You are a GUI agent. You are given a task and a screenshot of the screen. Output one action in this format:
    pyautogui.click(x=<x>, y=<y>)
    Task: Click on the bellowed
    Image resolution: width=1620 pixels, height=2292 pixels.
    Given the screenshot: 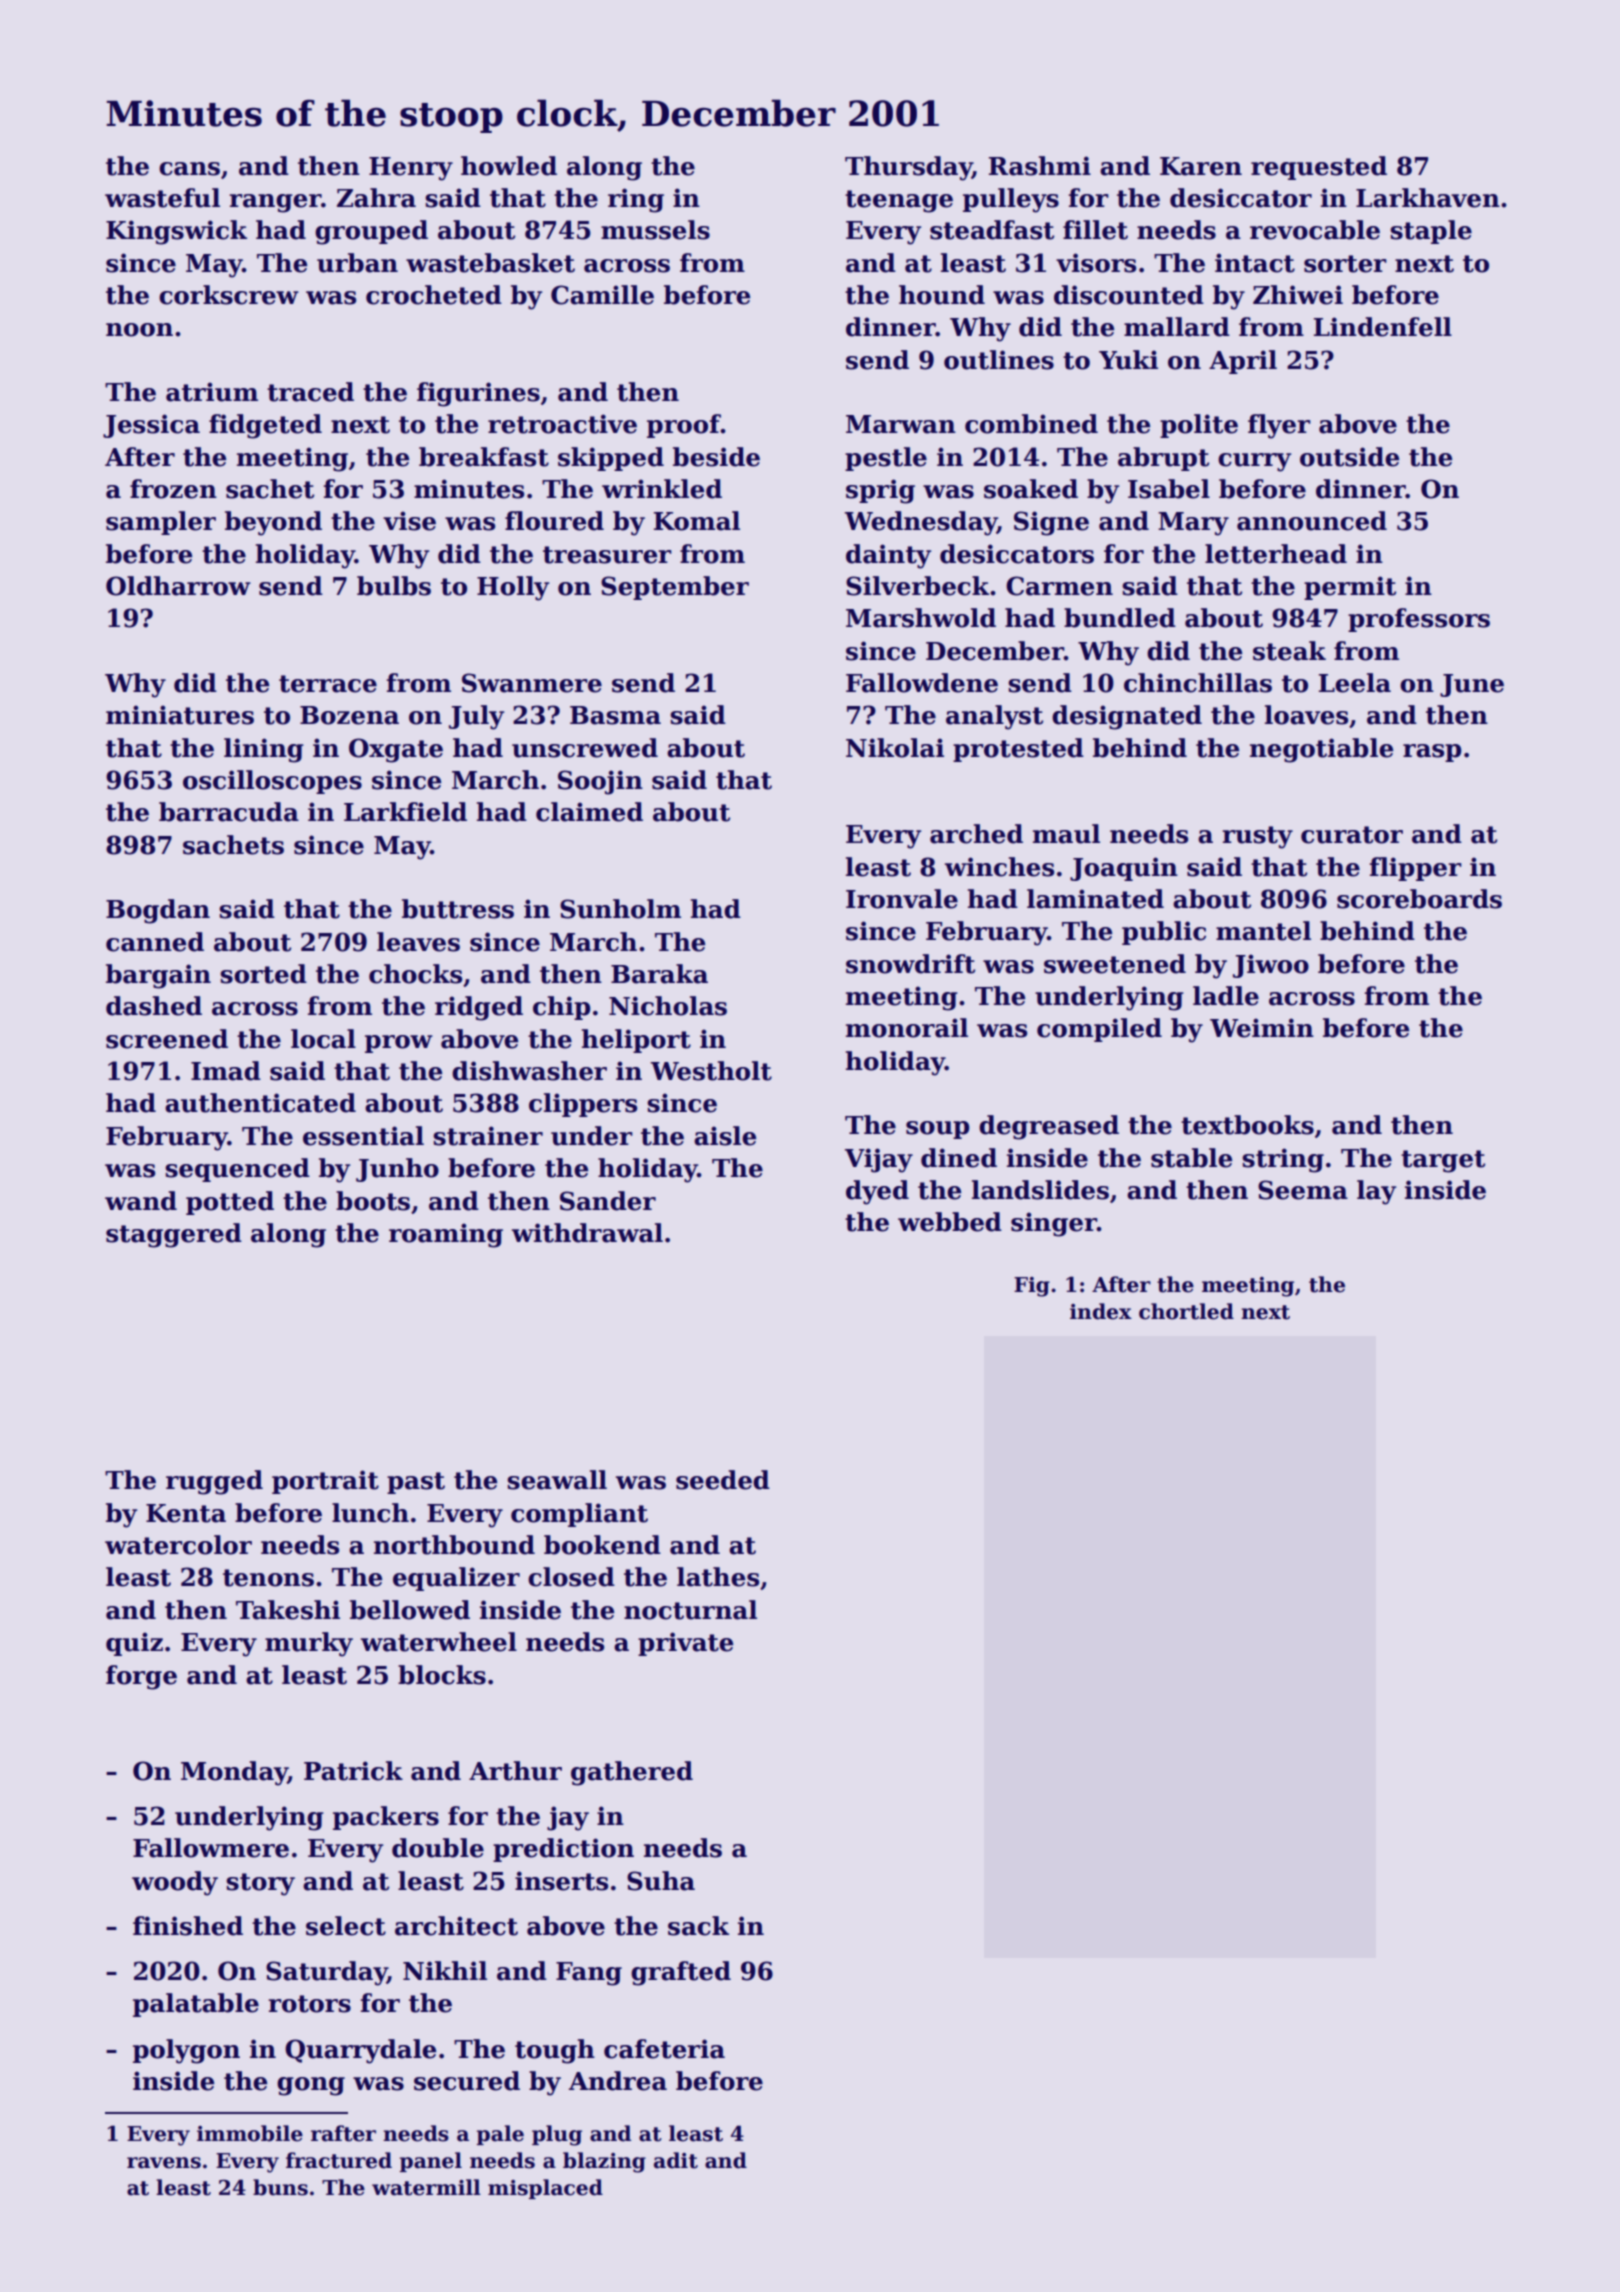 What is the action you would take?
    pyautogui.click(x=410, y=1610)
